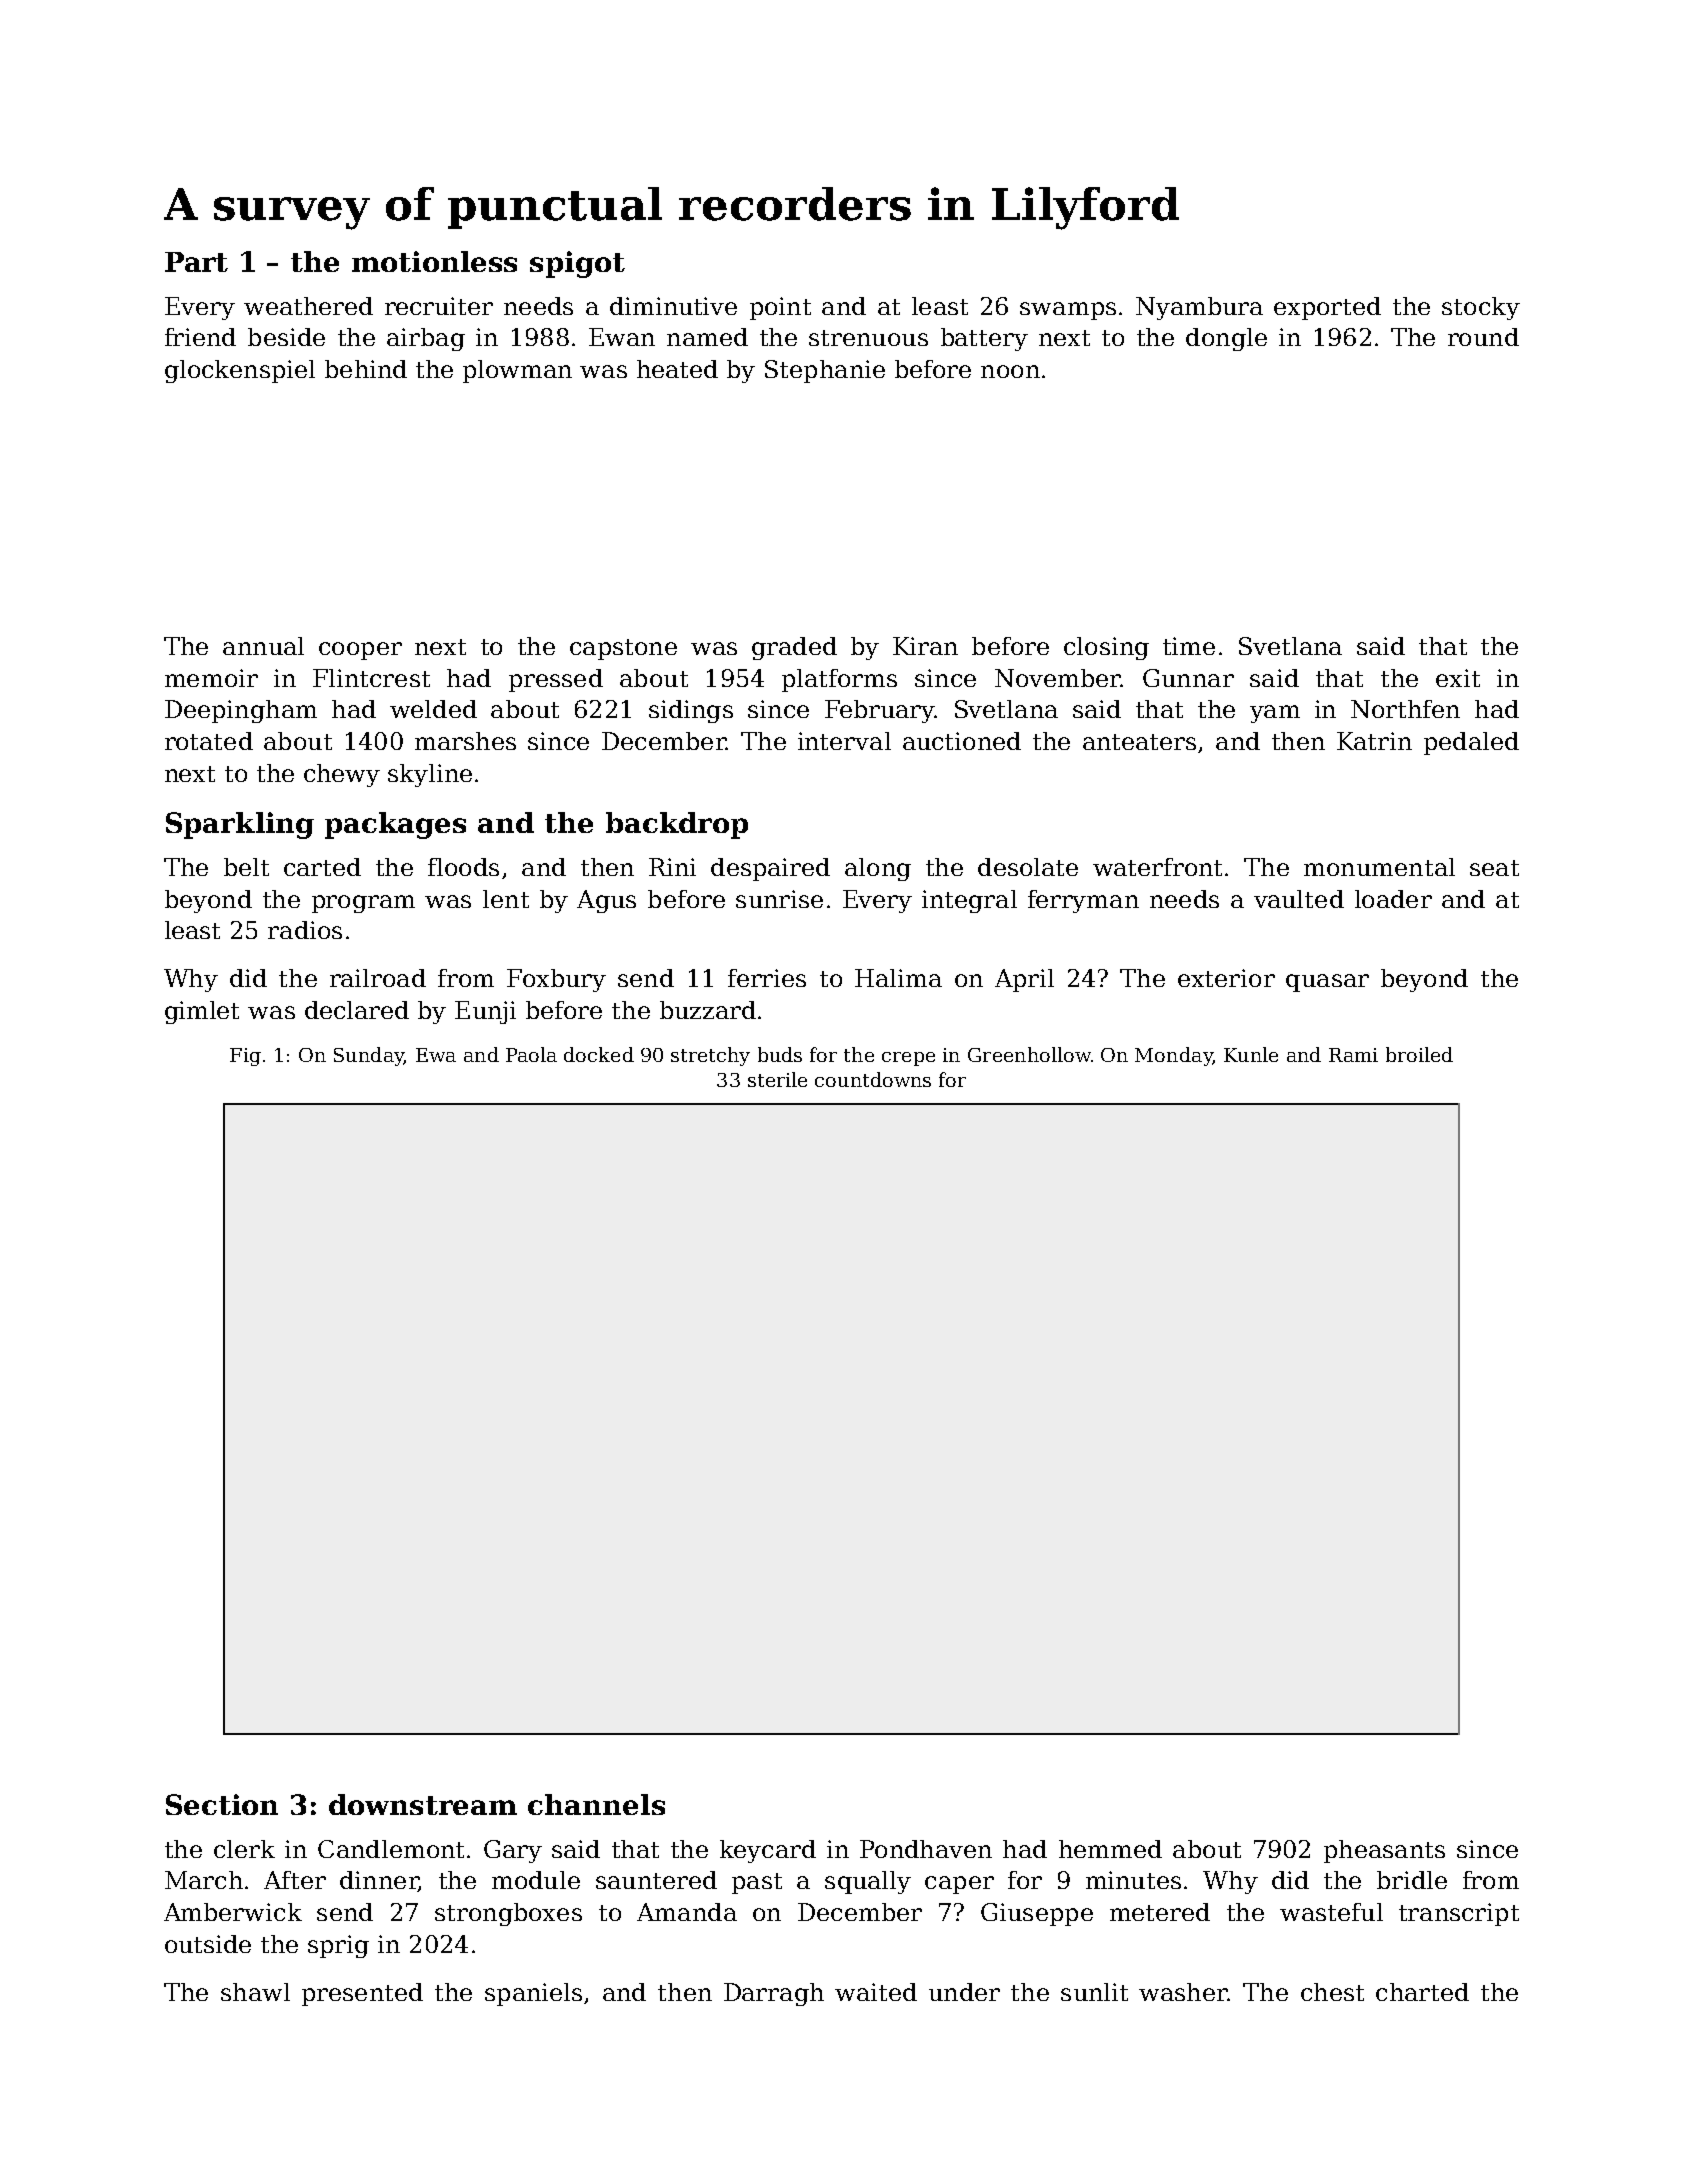 This screenshot has width=1683, height=2178. Describe the element at coordinates (1481, 308) in the screenshot. I see `stocky` at that location.
